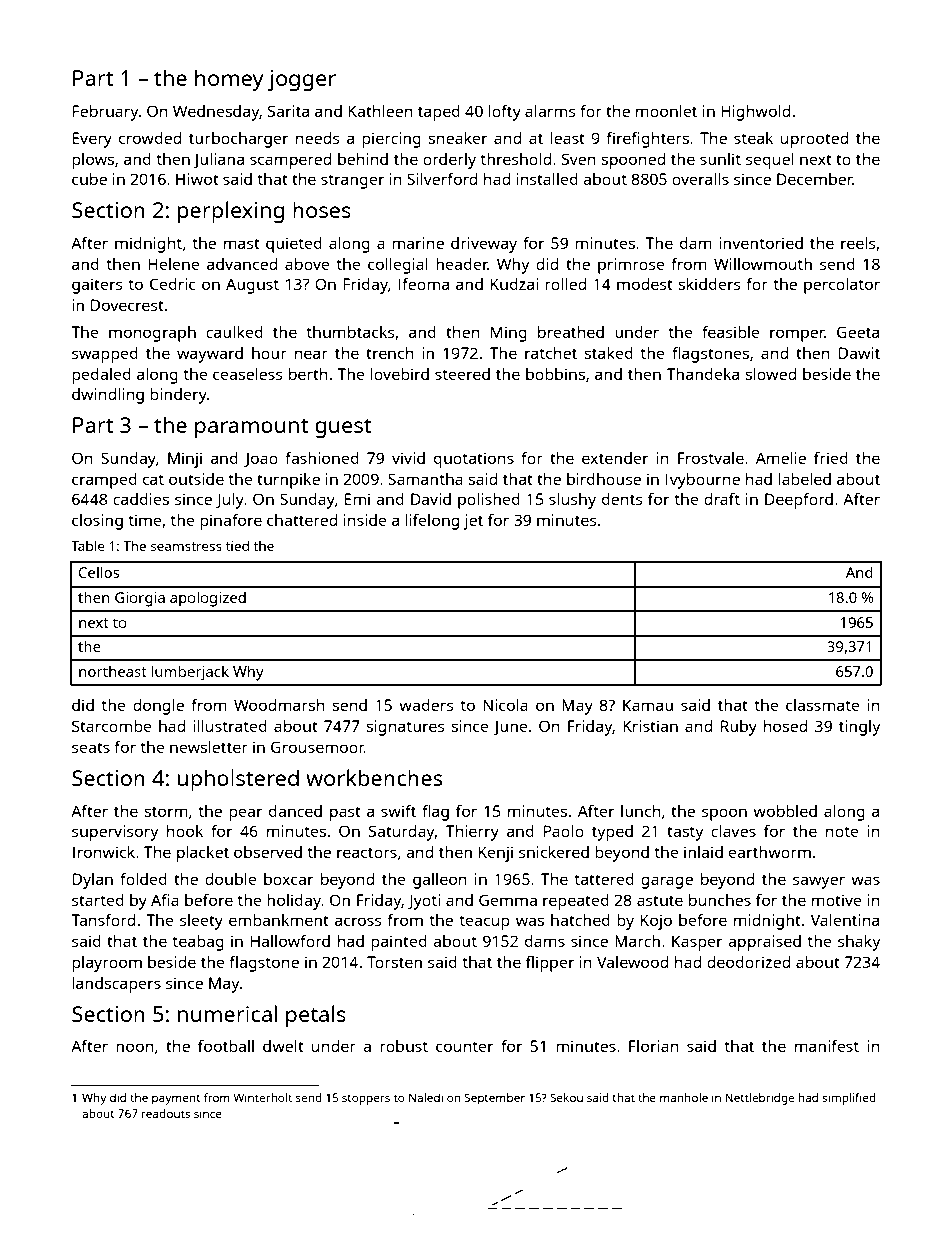  What do you see at coordinates (722, 499) in the screenshot?
I see `draft` at bounding box center [722, 499].
